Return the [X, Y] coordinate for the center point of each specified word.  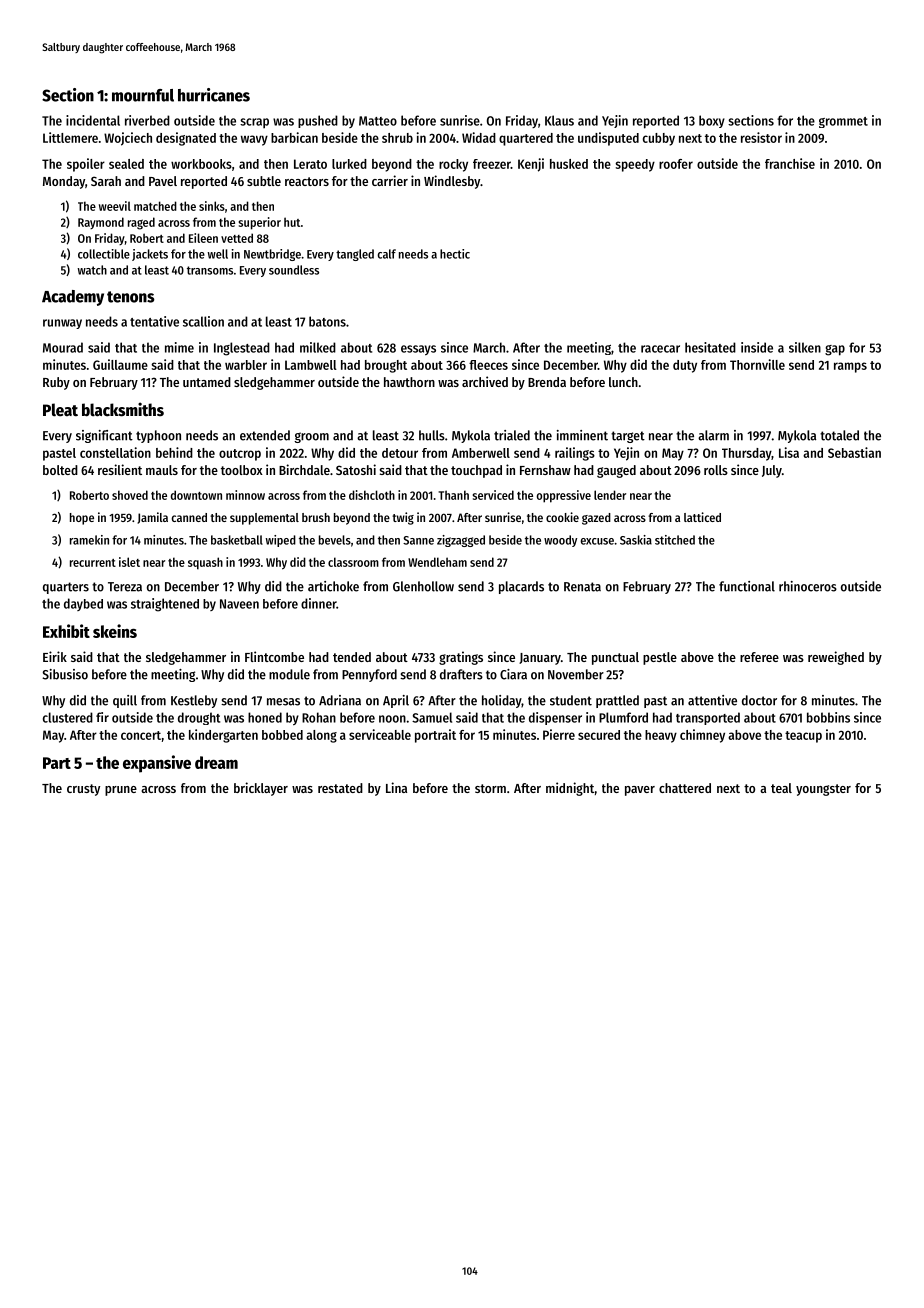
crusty [83, 790]
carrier [390, 180]
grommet [843, 122]
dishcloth [372, 495]
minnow [245, 495]
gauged [616, 471]
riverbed [147, 120]
